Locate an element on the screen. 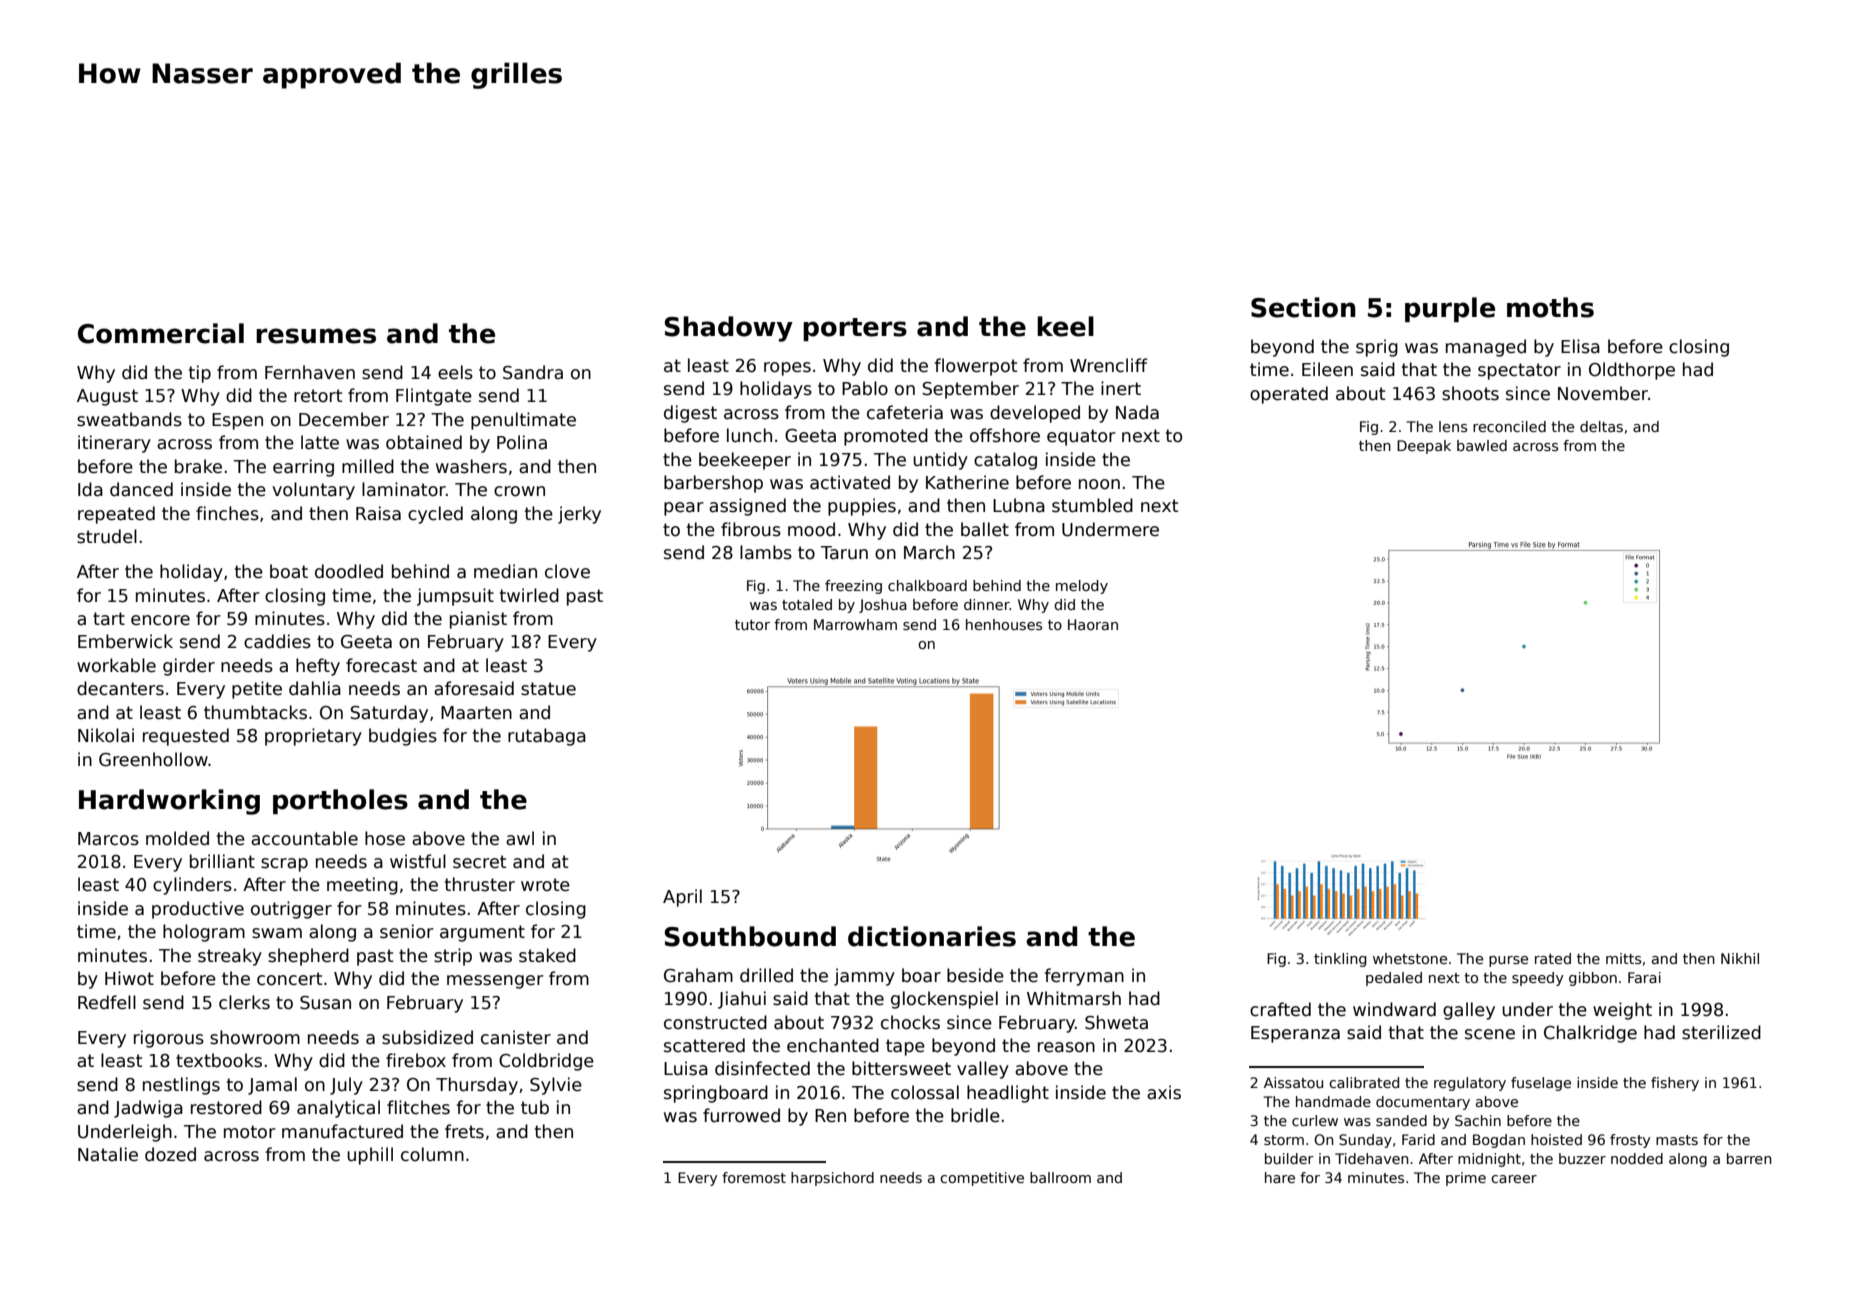 The height and width of the screenshot is (1311, 1854). headlight is located at coordinates (1008, 1094).
